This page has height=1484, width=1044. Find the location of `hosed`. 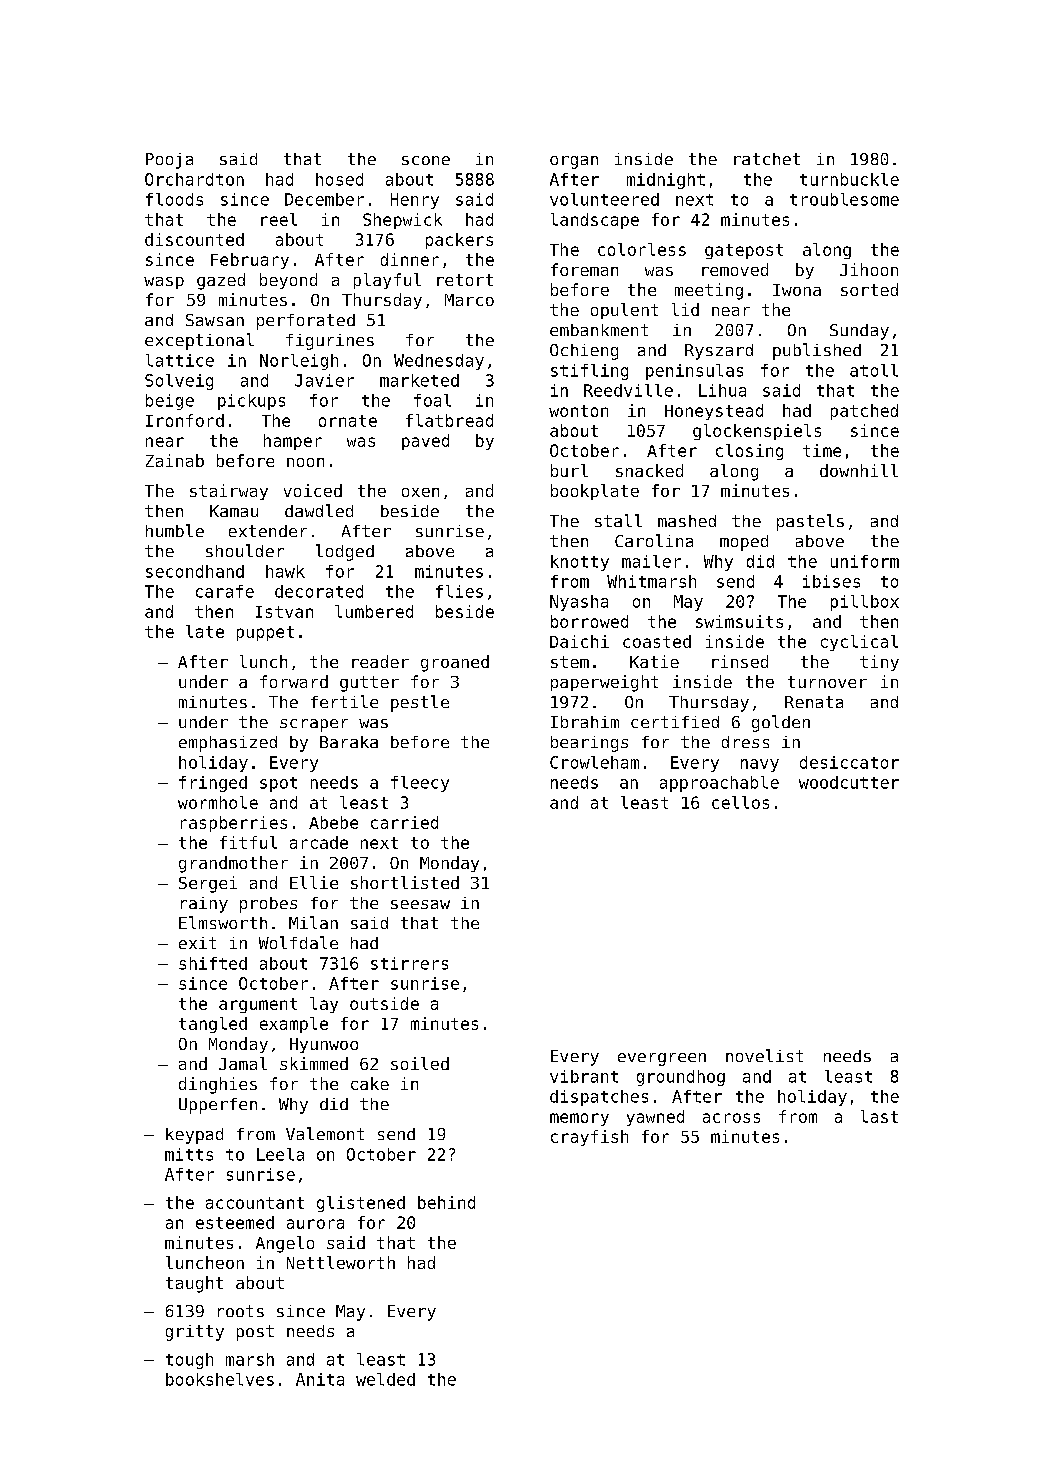

hosed is located at coordinates (339, 179).
